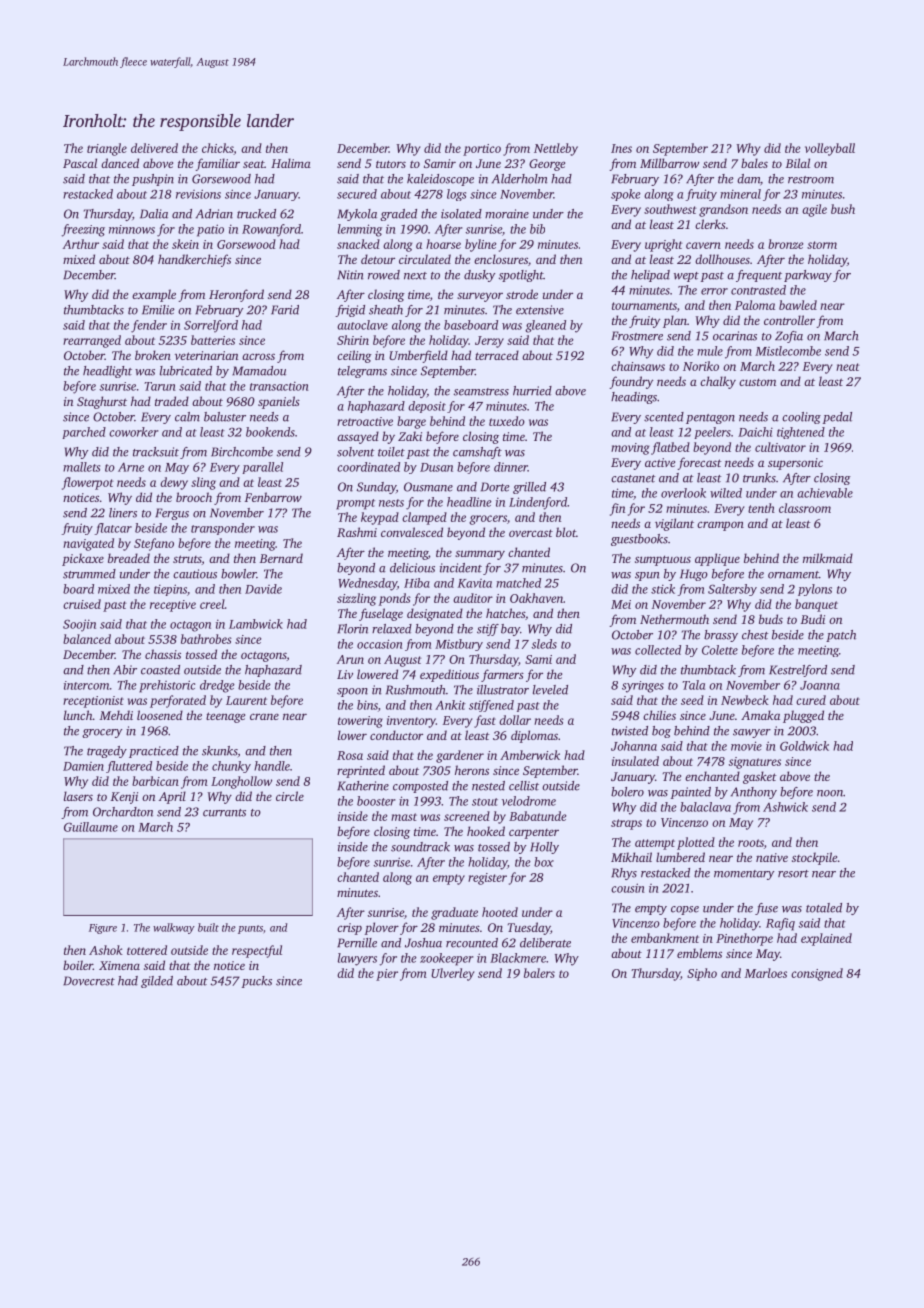 This page has width=924, height=1308. I want to click on Damien, so click(83, 766).
